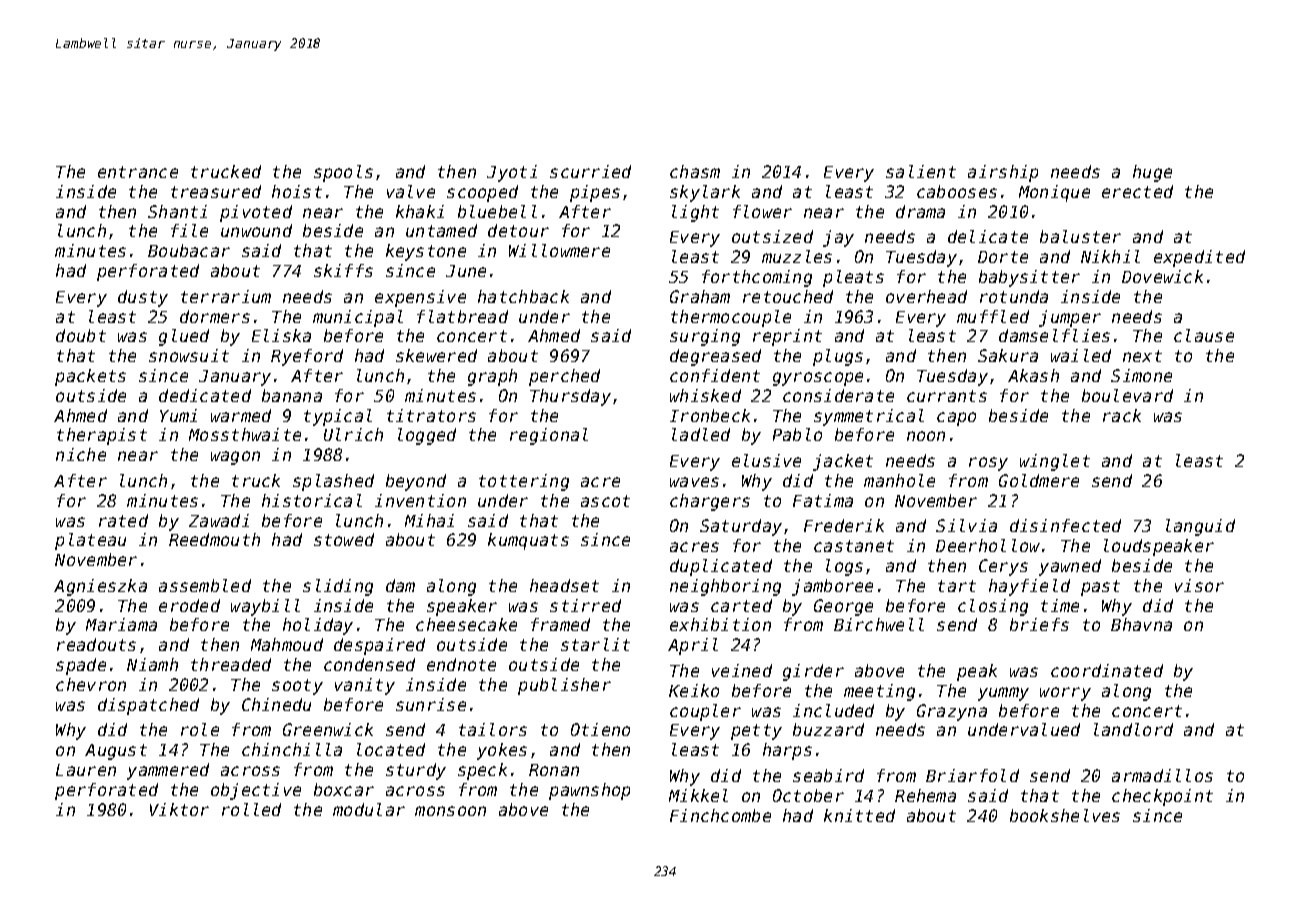 Image resolution: width=1308 pixels, height=924 pixels. What do you see at coordinates (787, 751) in the page?
I see `harps` at bounding box center [787, 751].
